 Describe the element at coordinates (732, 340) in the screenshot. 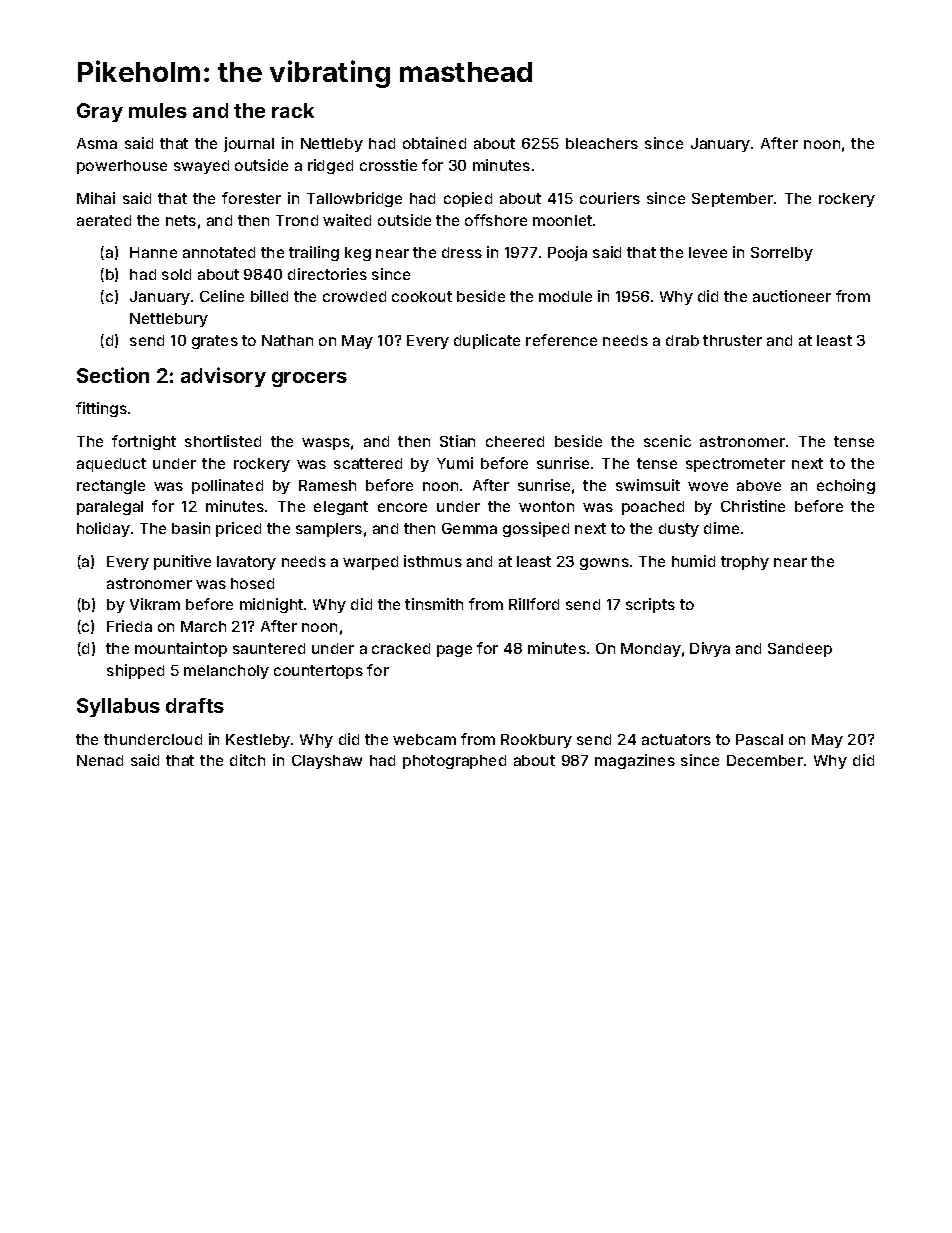

I see `thruster` at that location.
